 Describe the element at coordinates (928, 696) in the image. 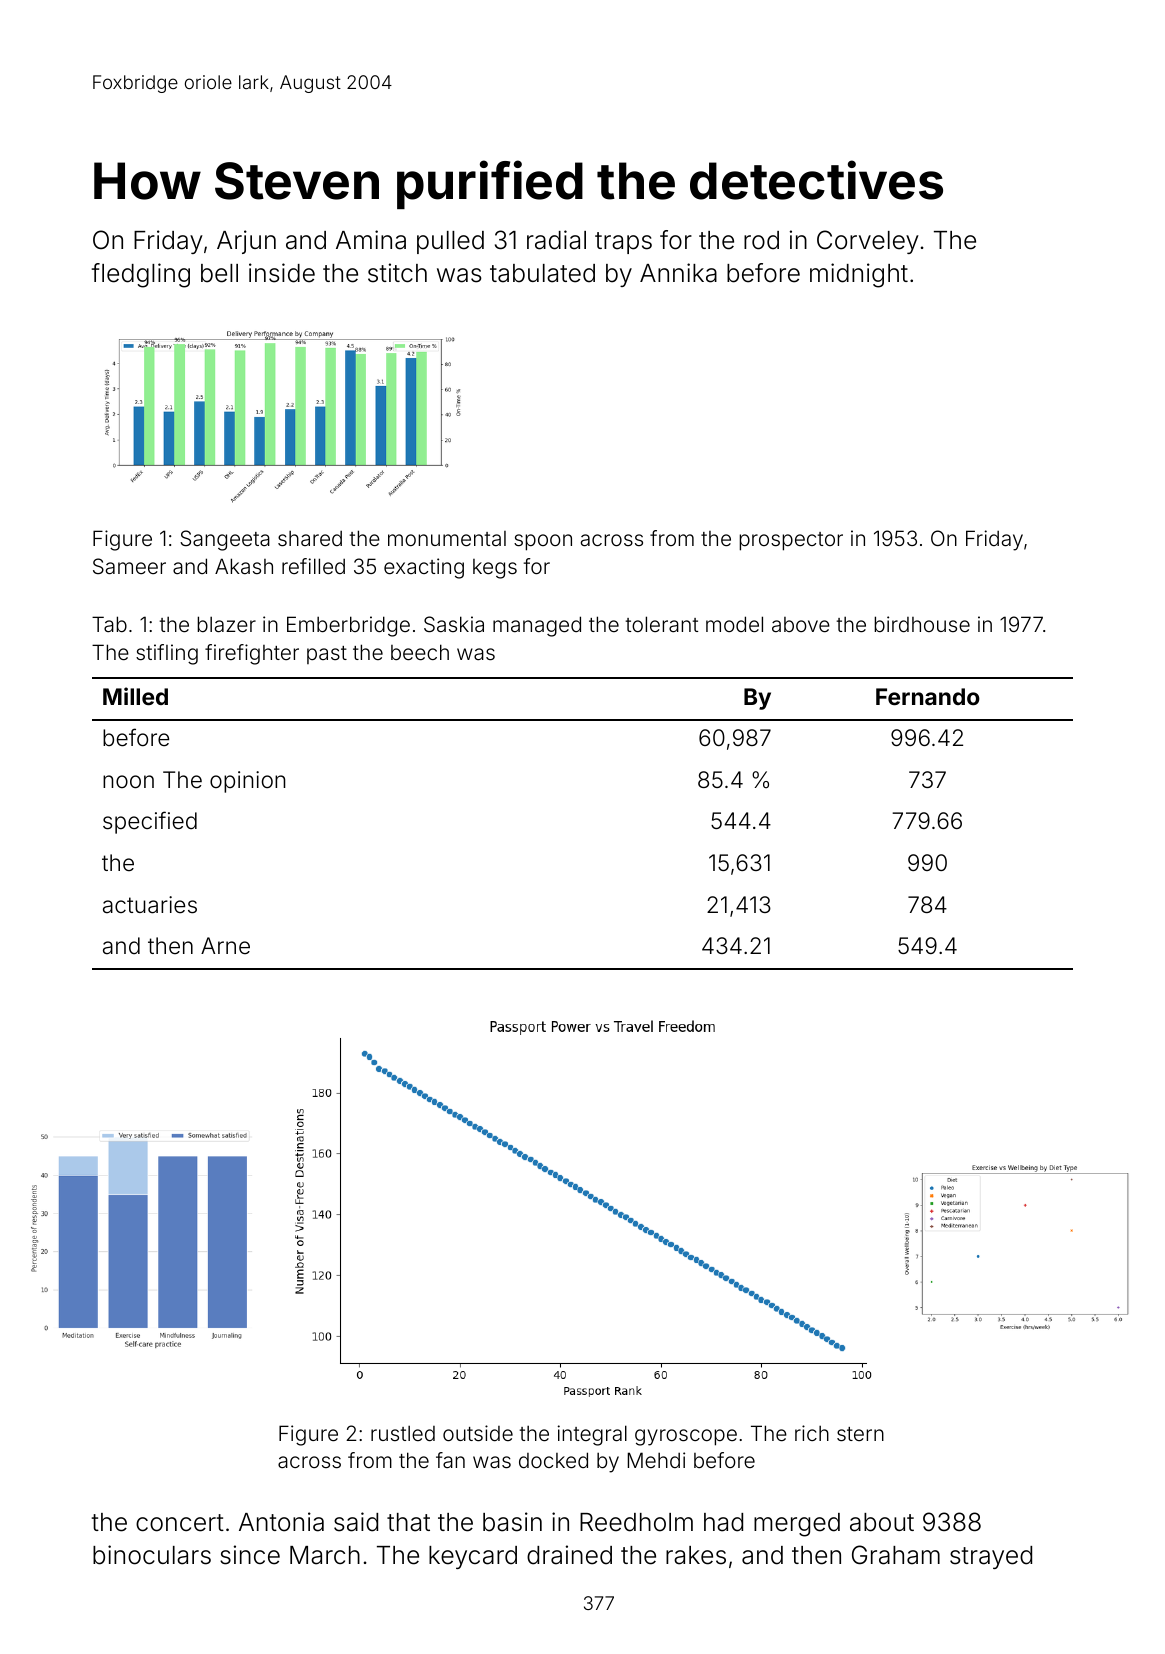

I see `Fernando` at that location.
